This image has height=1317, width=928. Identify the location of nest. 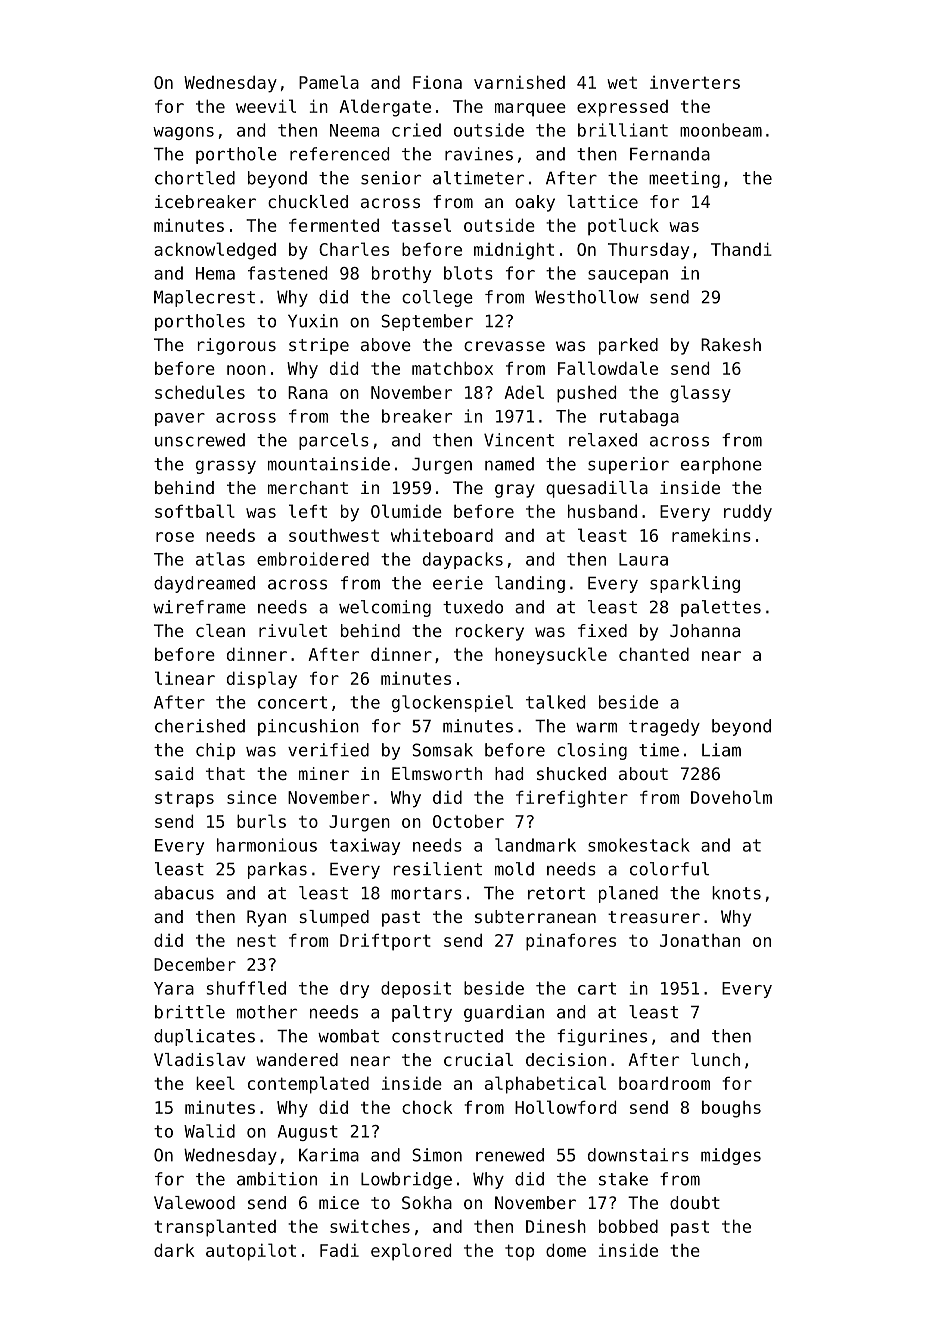
(256, 940).
